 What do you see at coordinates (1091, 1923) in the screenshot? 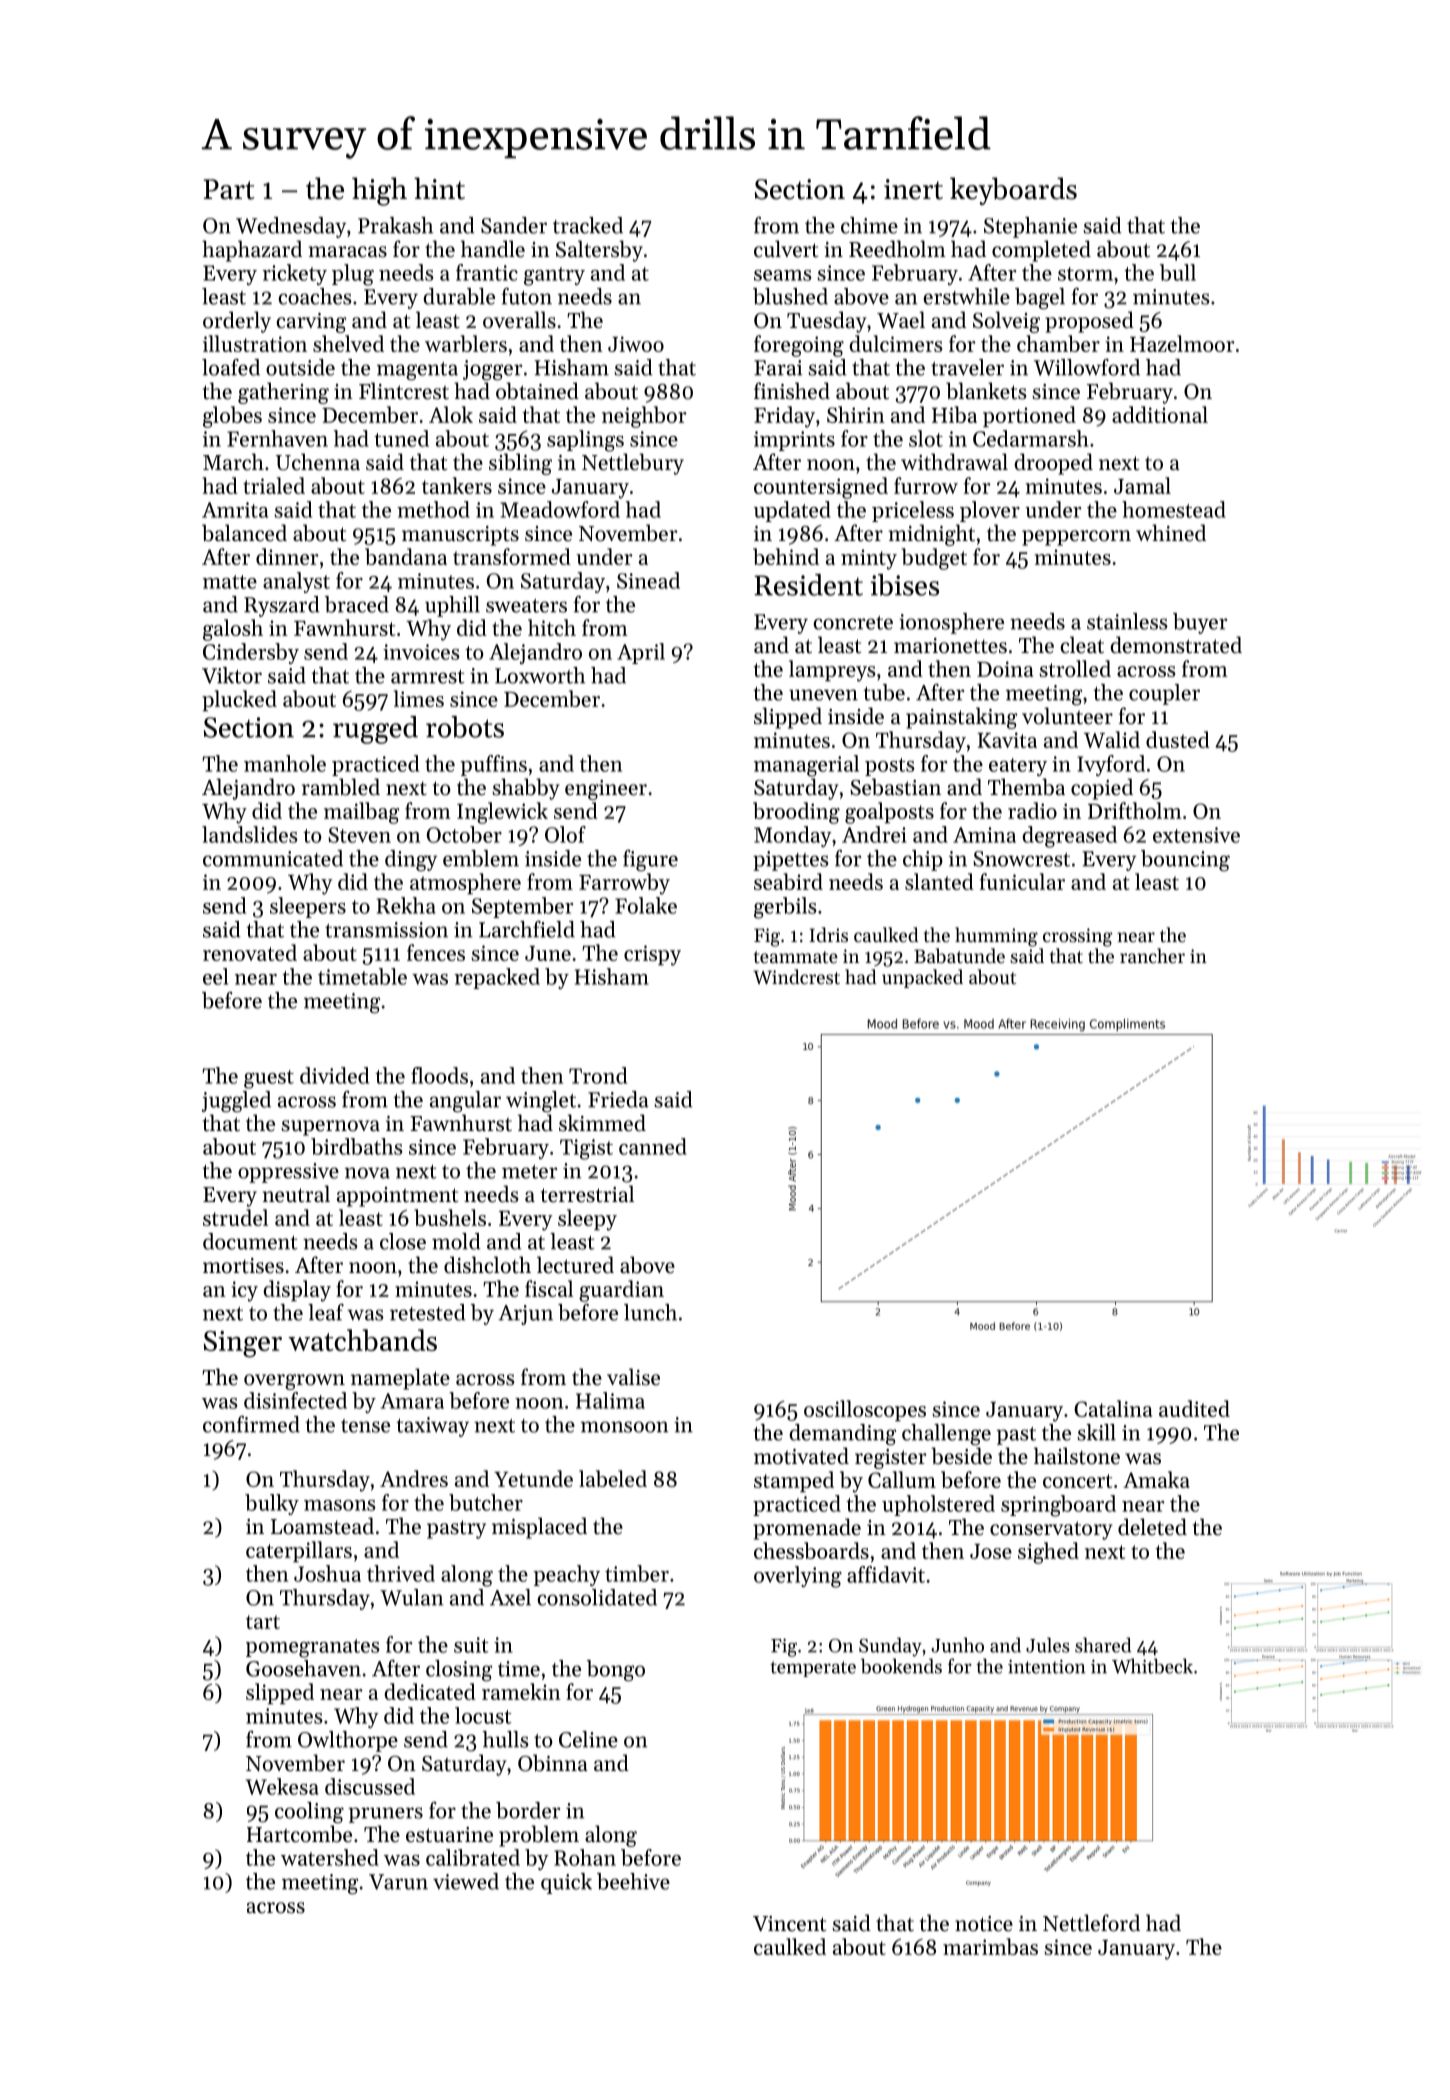
I see `Nettleford` at bounding box center [1091, 1923].
